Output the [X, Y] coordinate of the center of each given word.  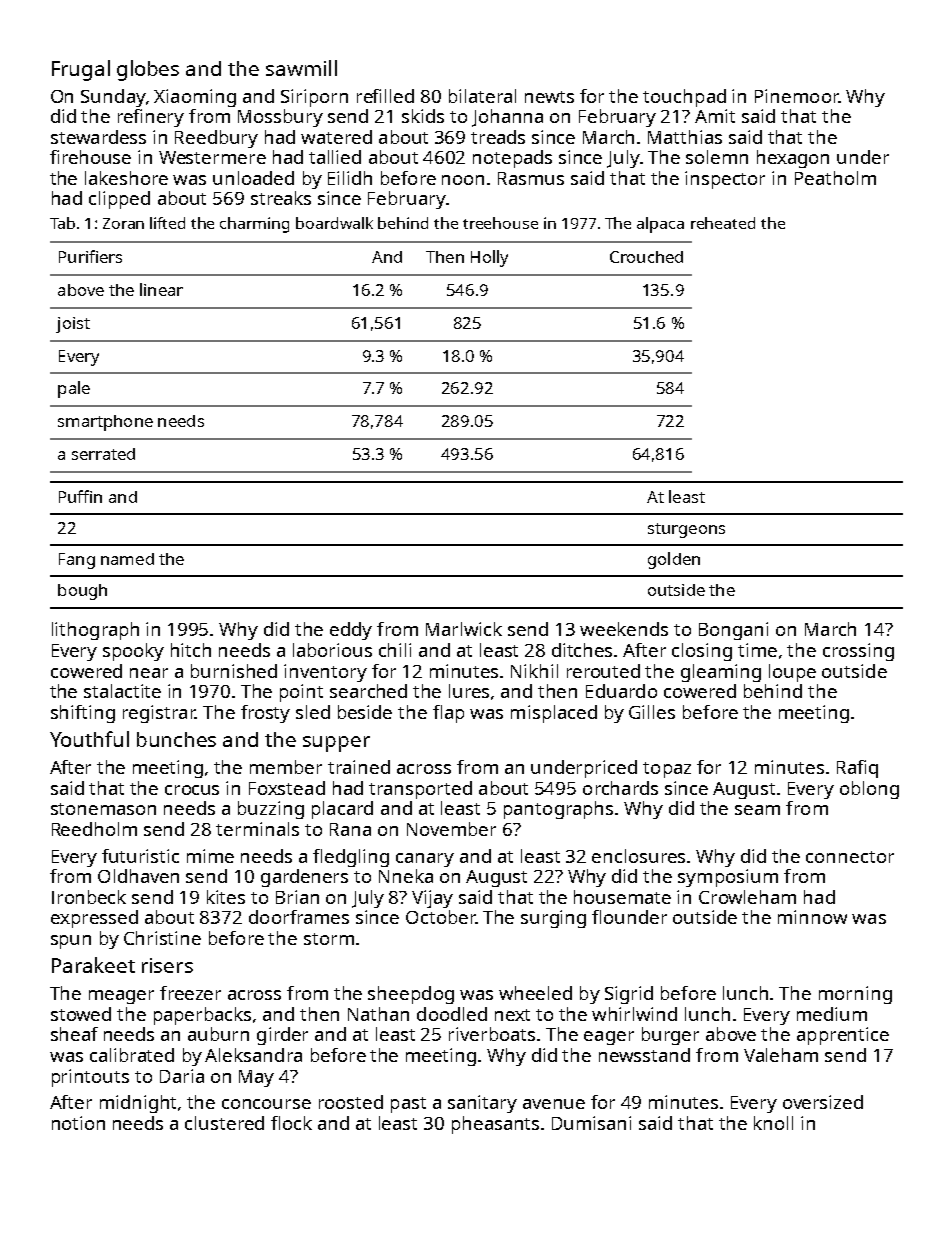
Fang [77, 561]
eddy [351, 631]
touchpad [684, 98]
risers [167, 965]
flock [291, 1123]
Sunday [113, 98]
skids [423, 116]
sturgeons [686, 530]
